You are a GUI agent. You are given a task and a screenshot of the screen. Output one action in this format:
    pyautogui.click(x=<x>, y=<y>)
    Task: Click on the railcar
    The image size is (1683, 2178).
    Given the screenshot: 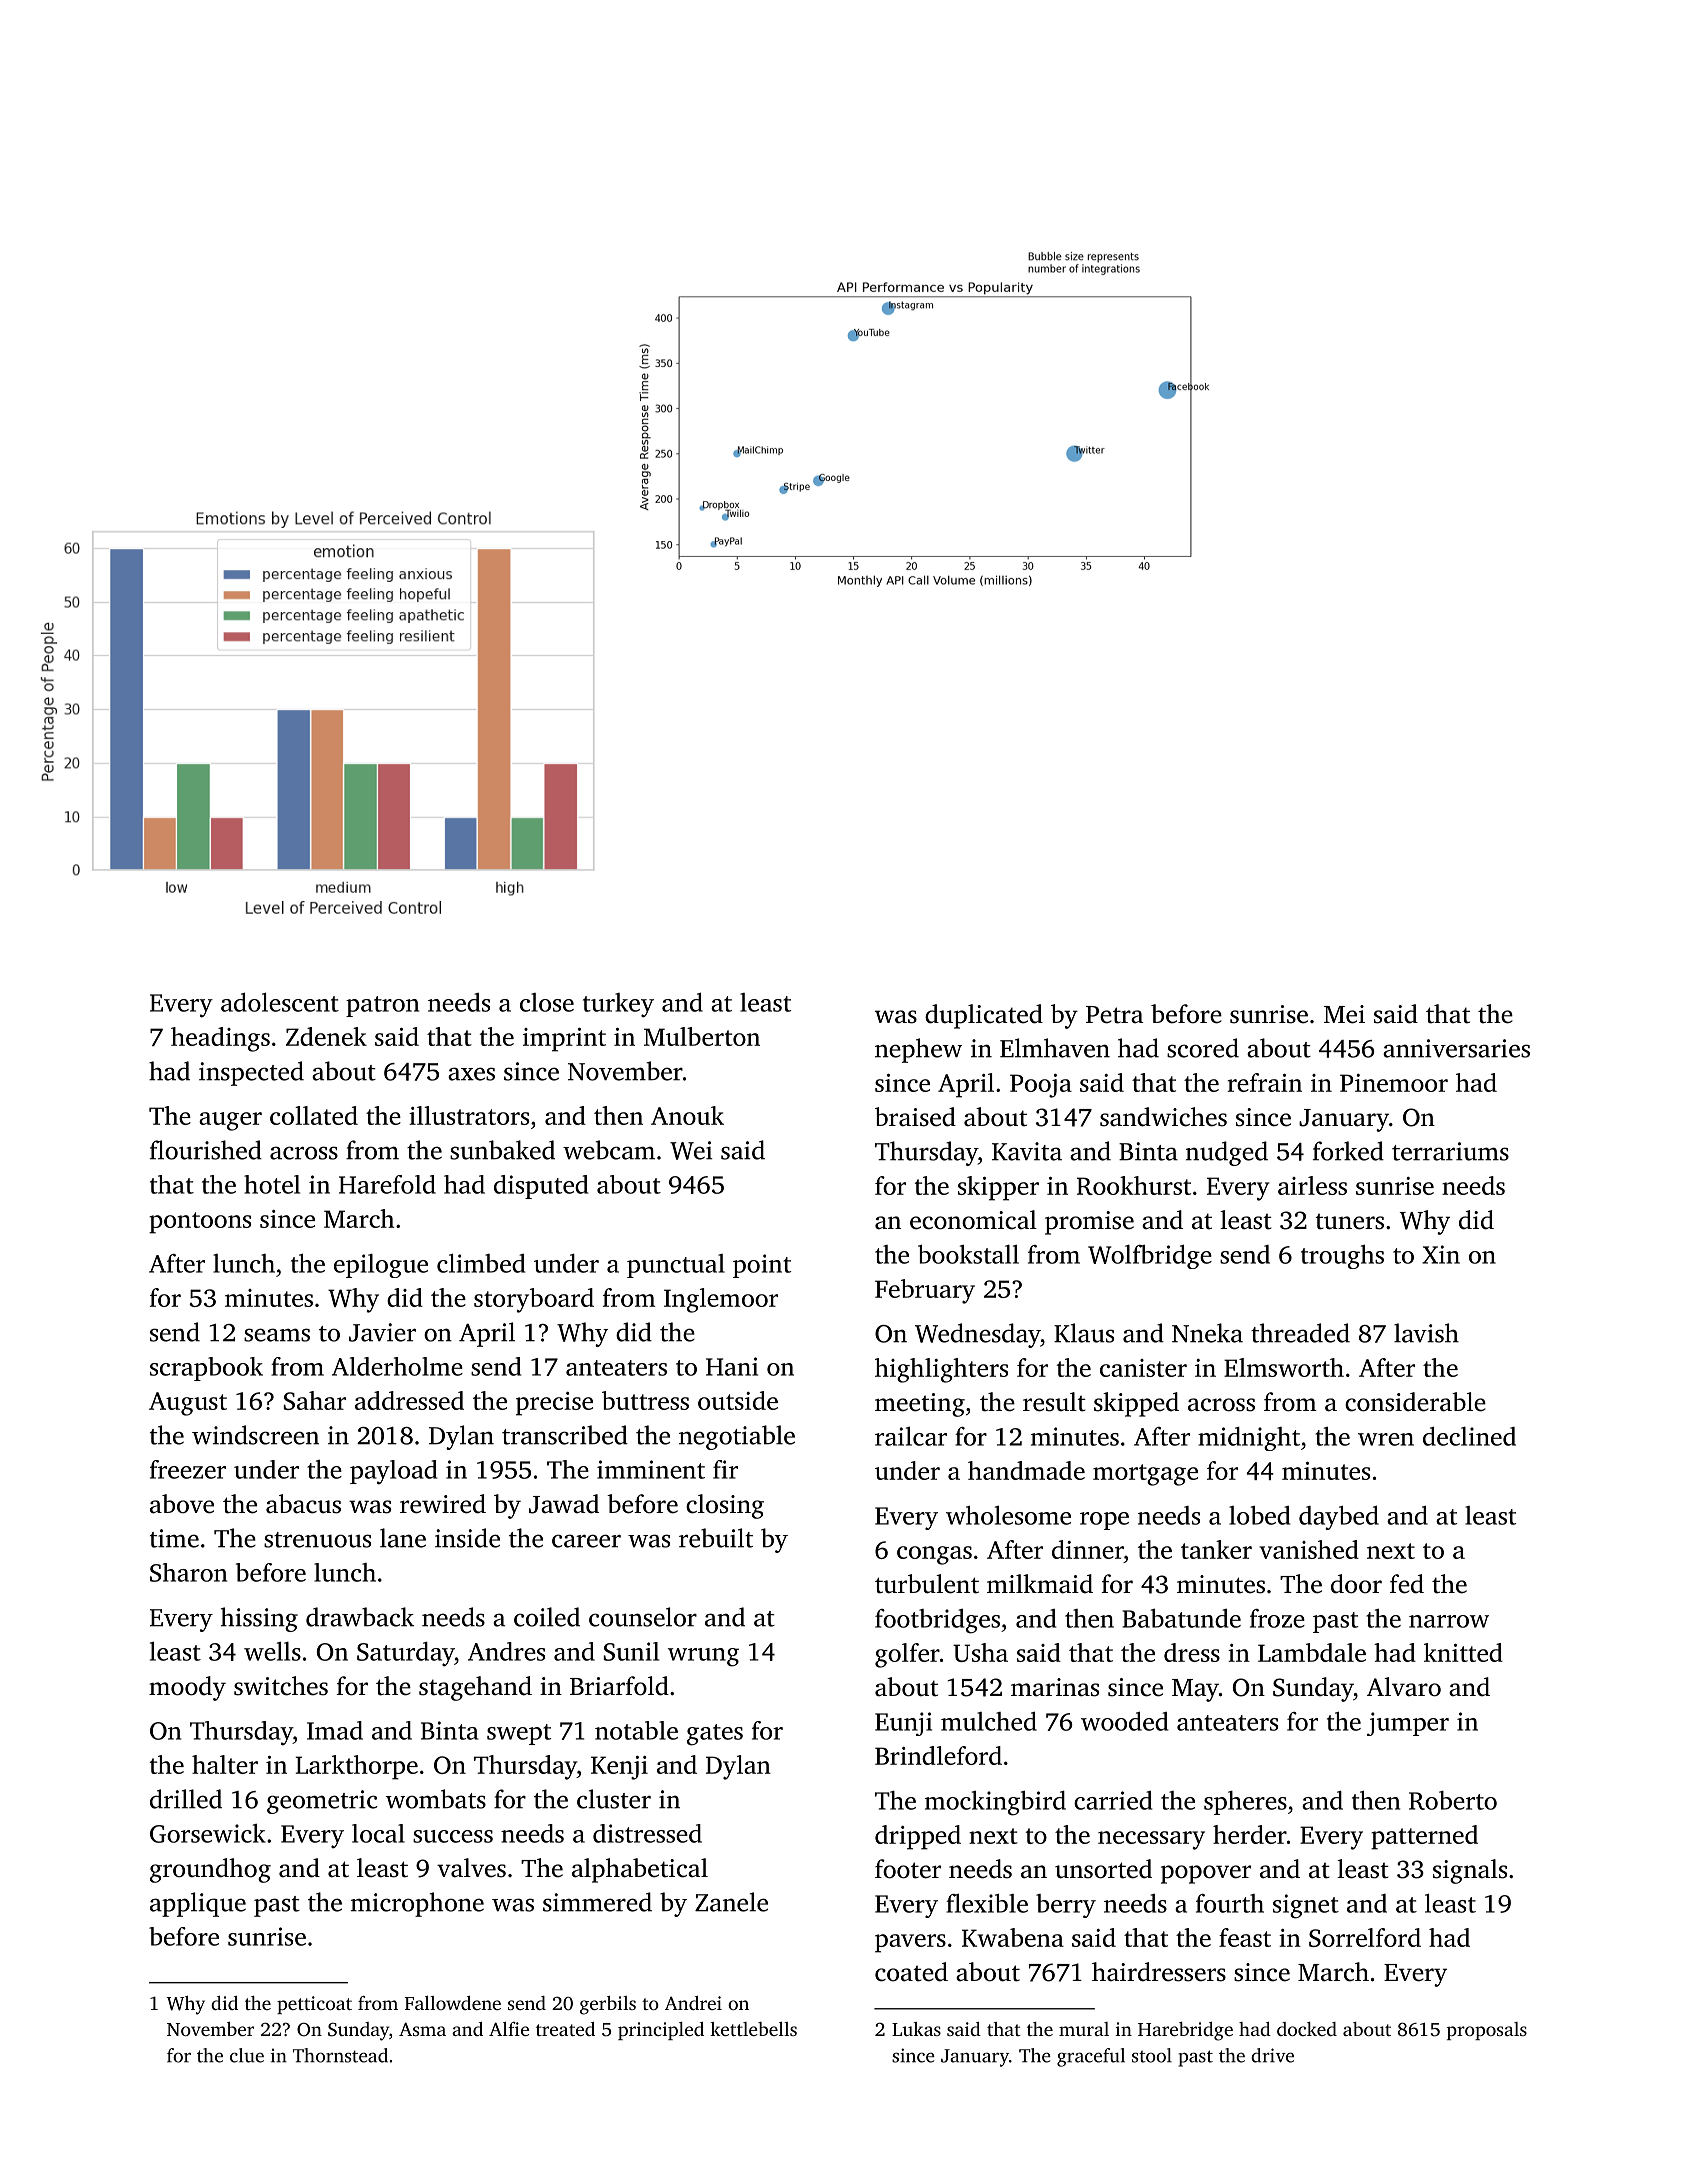 What is the action you would take?
    pyautogui.click(x=911, y=1436)
